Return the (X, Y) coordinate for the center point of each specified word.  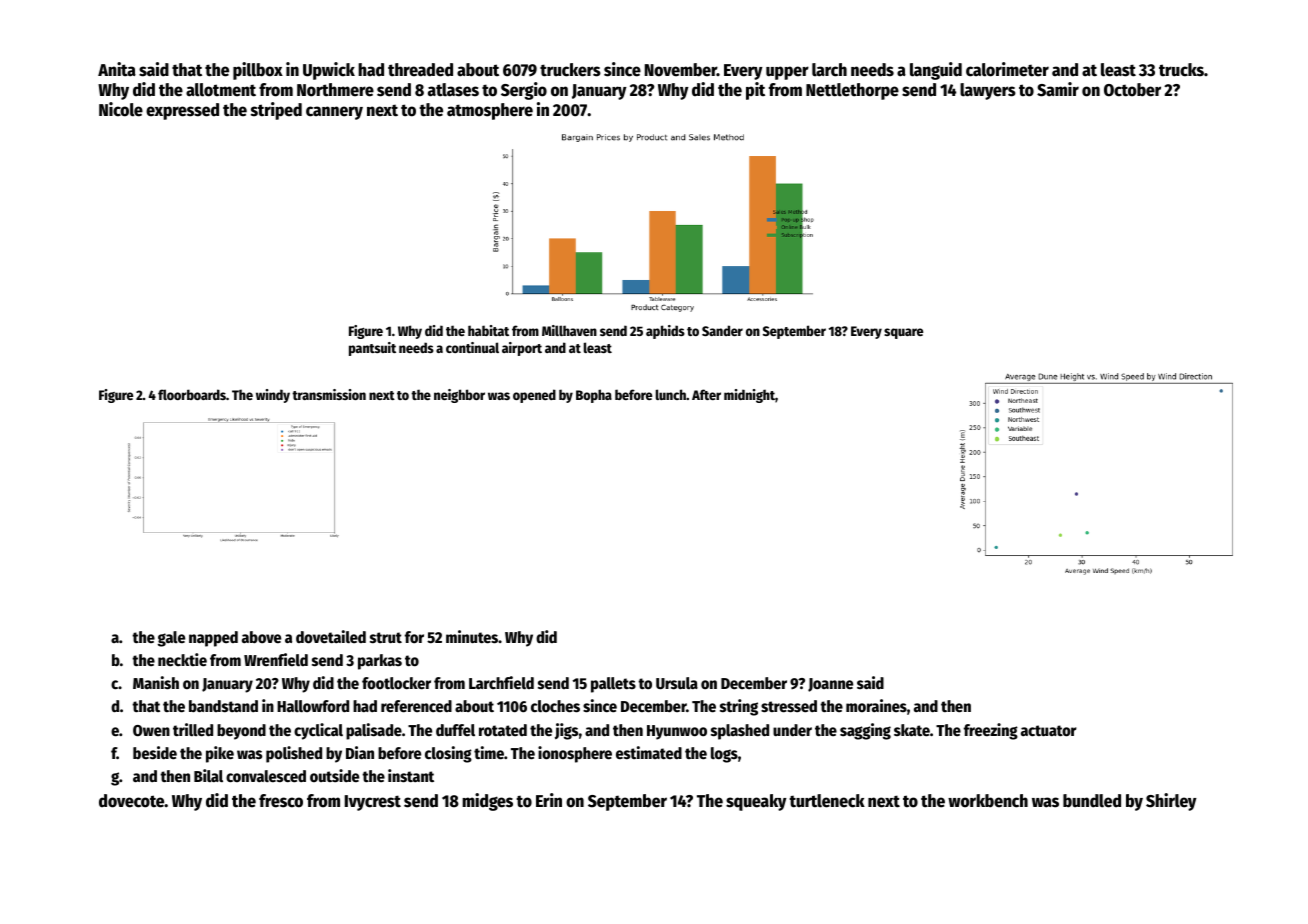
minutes (472, 637)
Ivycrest (373, 803)
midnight (749, 396)
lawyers (988, 91)
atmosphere (490, 111)
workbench (988, 801)
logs (724, 755)
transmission (329, 394)
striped (276, 111)
